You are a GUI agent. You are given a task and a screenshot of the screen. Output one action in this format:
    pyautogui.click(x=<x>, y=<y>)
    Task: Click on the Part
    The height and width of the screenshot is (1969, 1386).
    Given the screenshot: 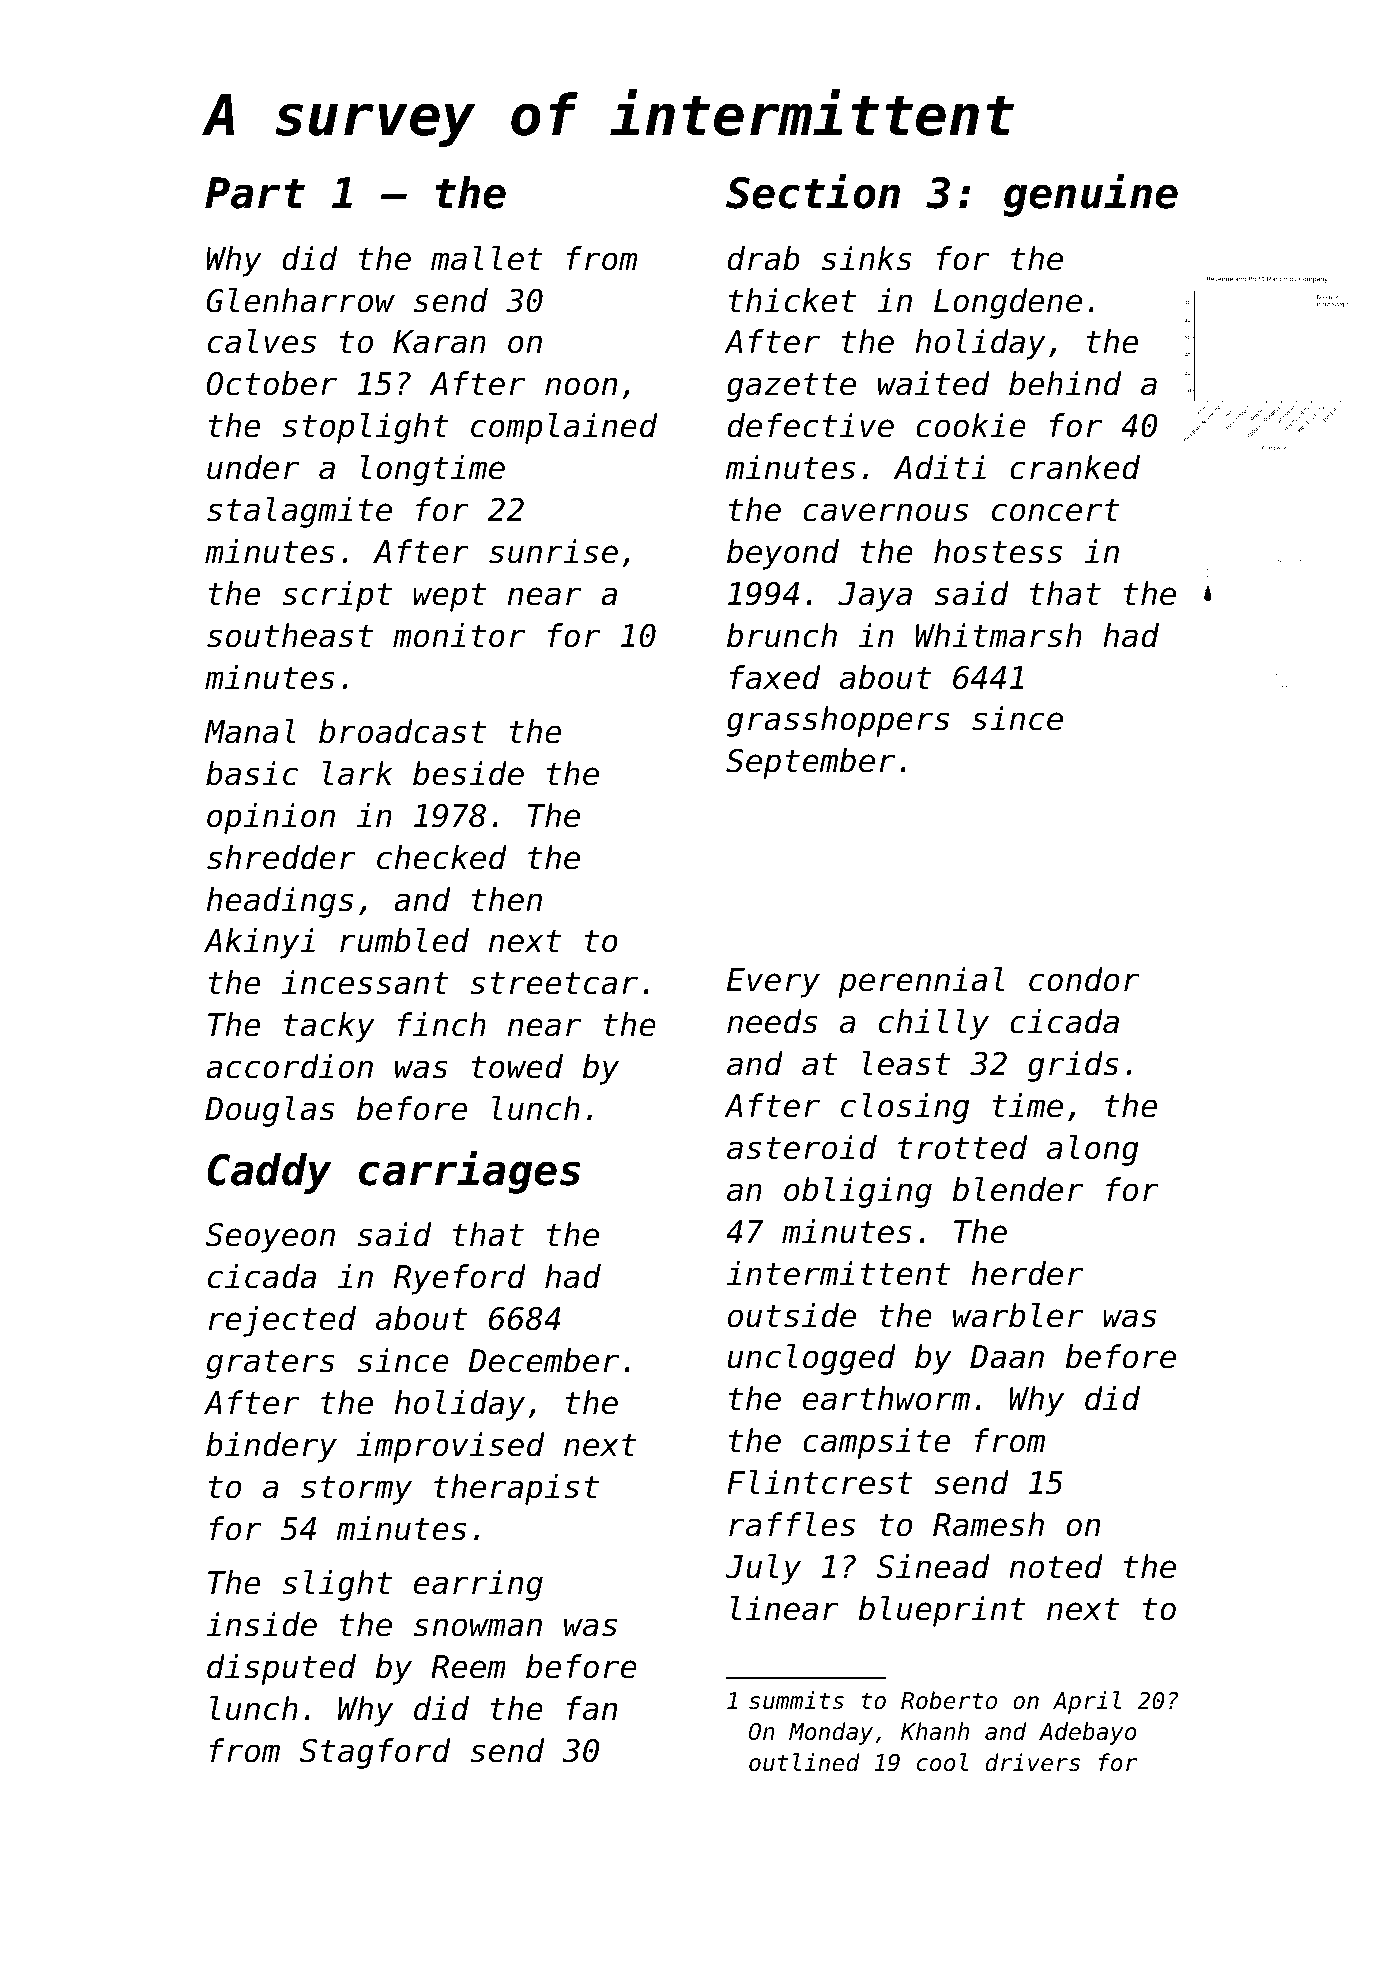 What is the action you would take?
    pyautogui.click(x=255, y=193)
